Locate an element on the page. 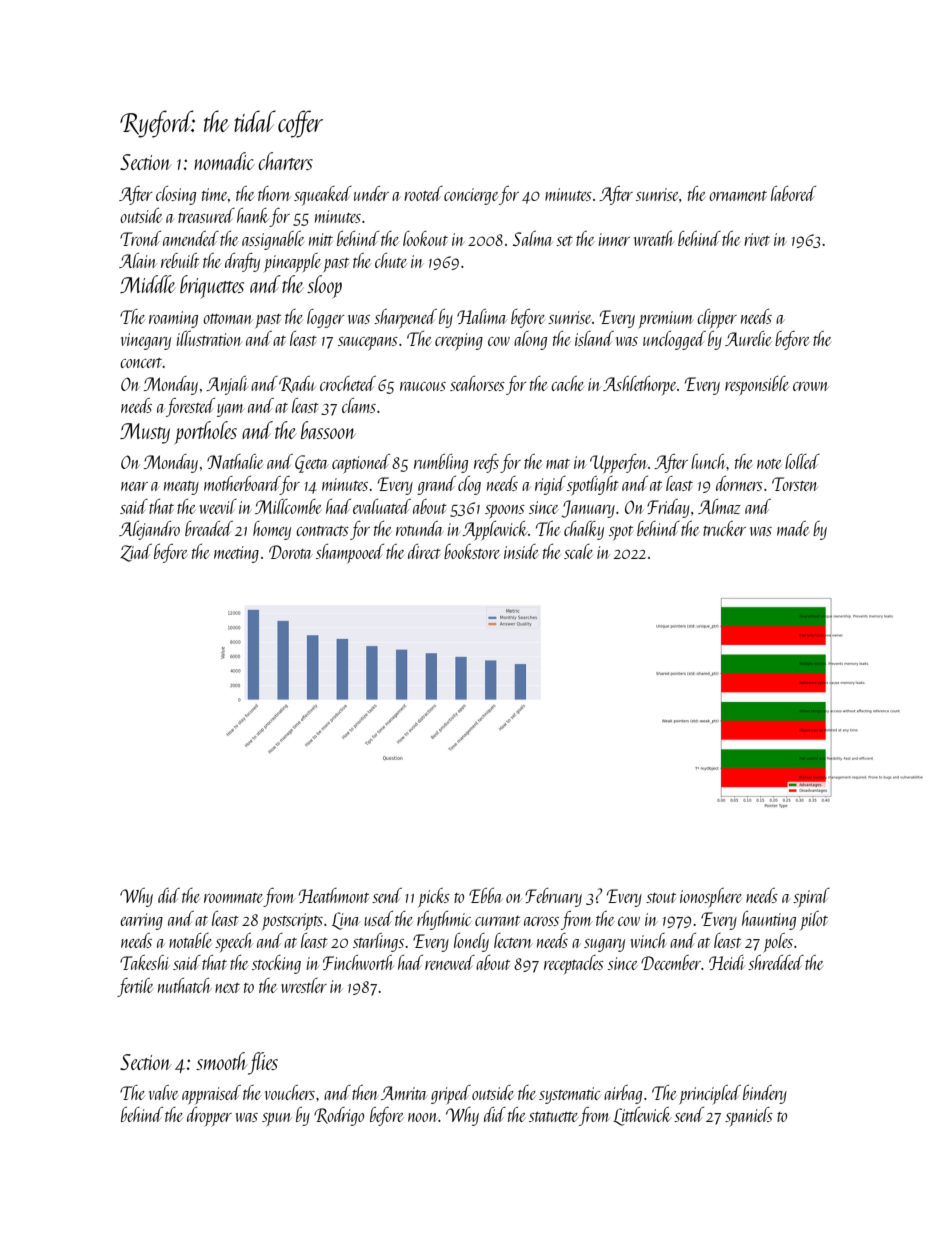 The width and height of the document is (952, 1233). wrestler is located at coordinates (304, 985).
